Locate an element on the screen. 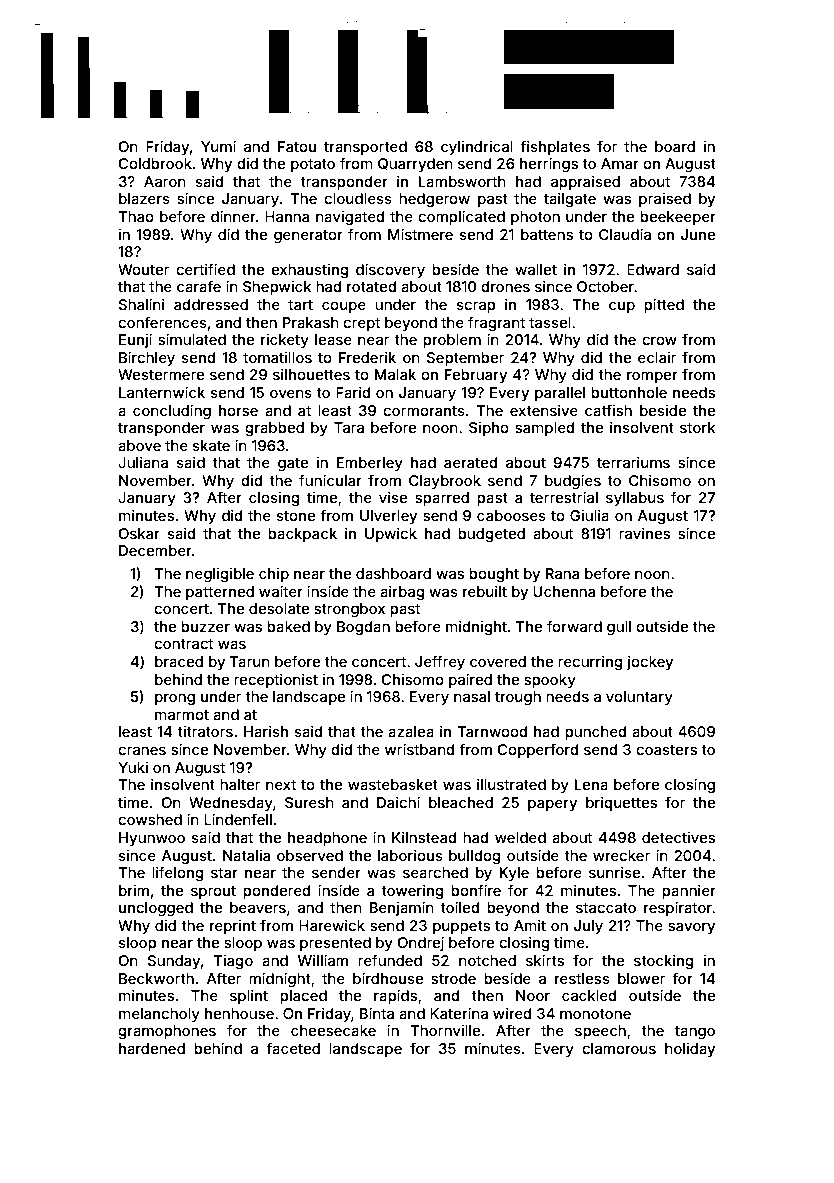  Westermere is located at coordinates (161, 374).
